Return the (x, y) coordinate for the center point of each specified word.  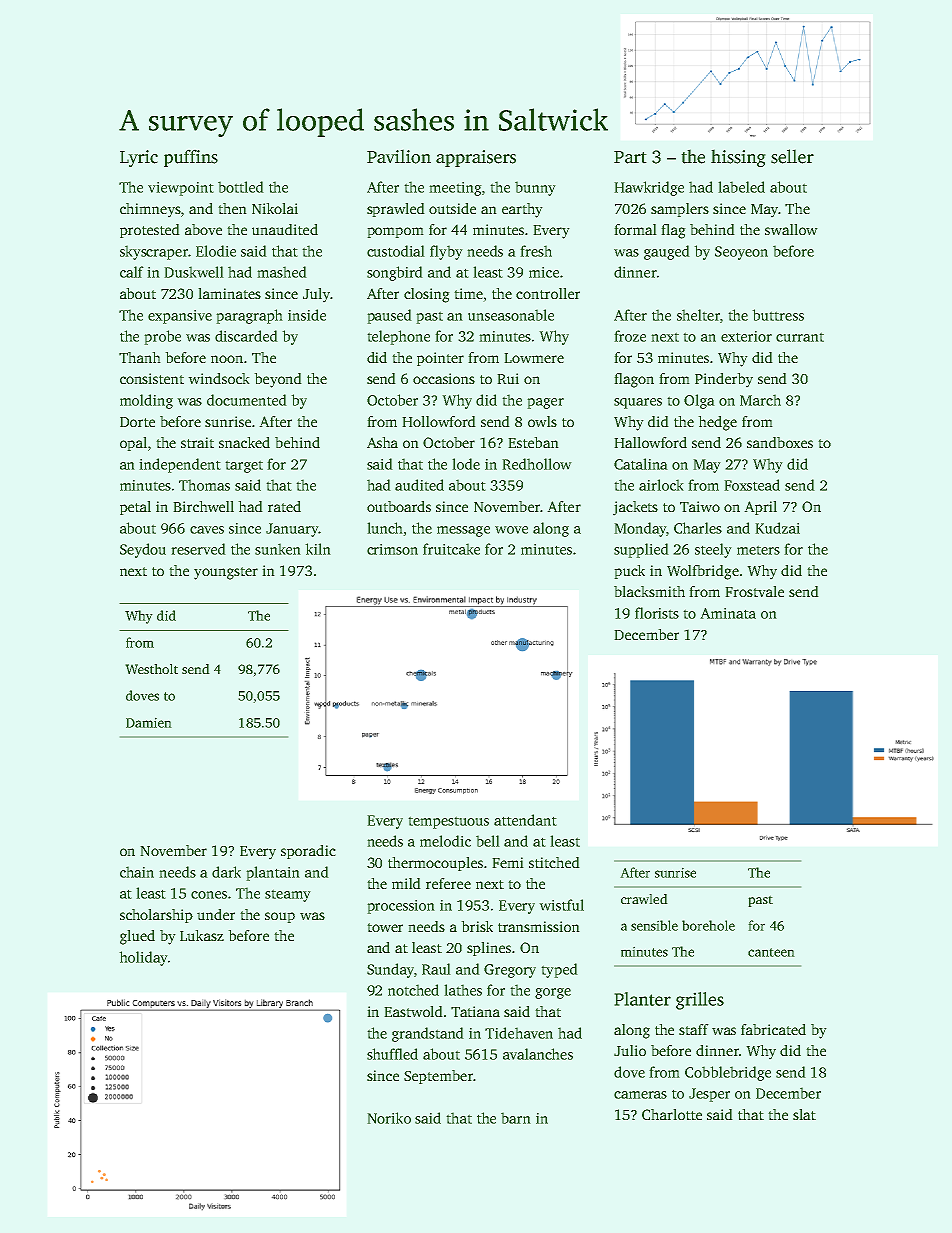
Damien (148, 723)
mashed (282, 272)
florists (657, 613)
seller (792, 156)
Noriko (389, 1118)
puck (630, 572)
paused (389, 316)
